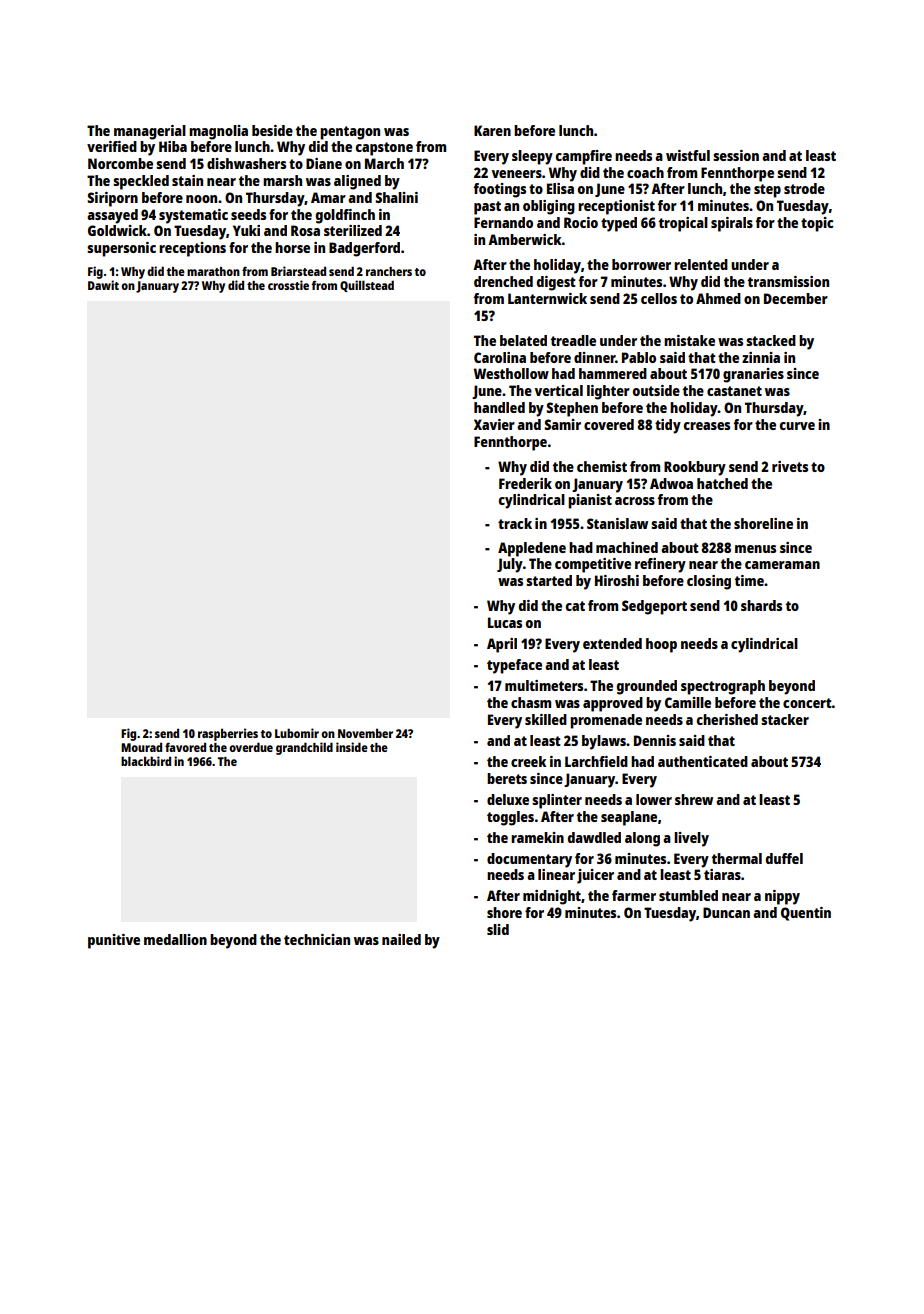  I want to click on Dawit, so click(103, 285).
